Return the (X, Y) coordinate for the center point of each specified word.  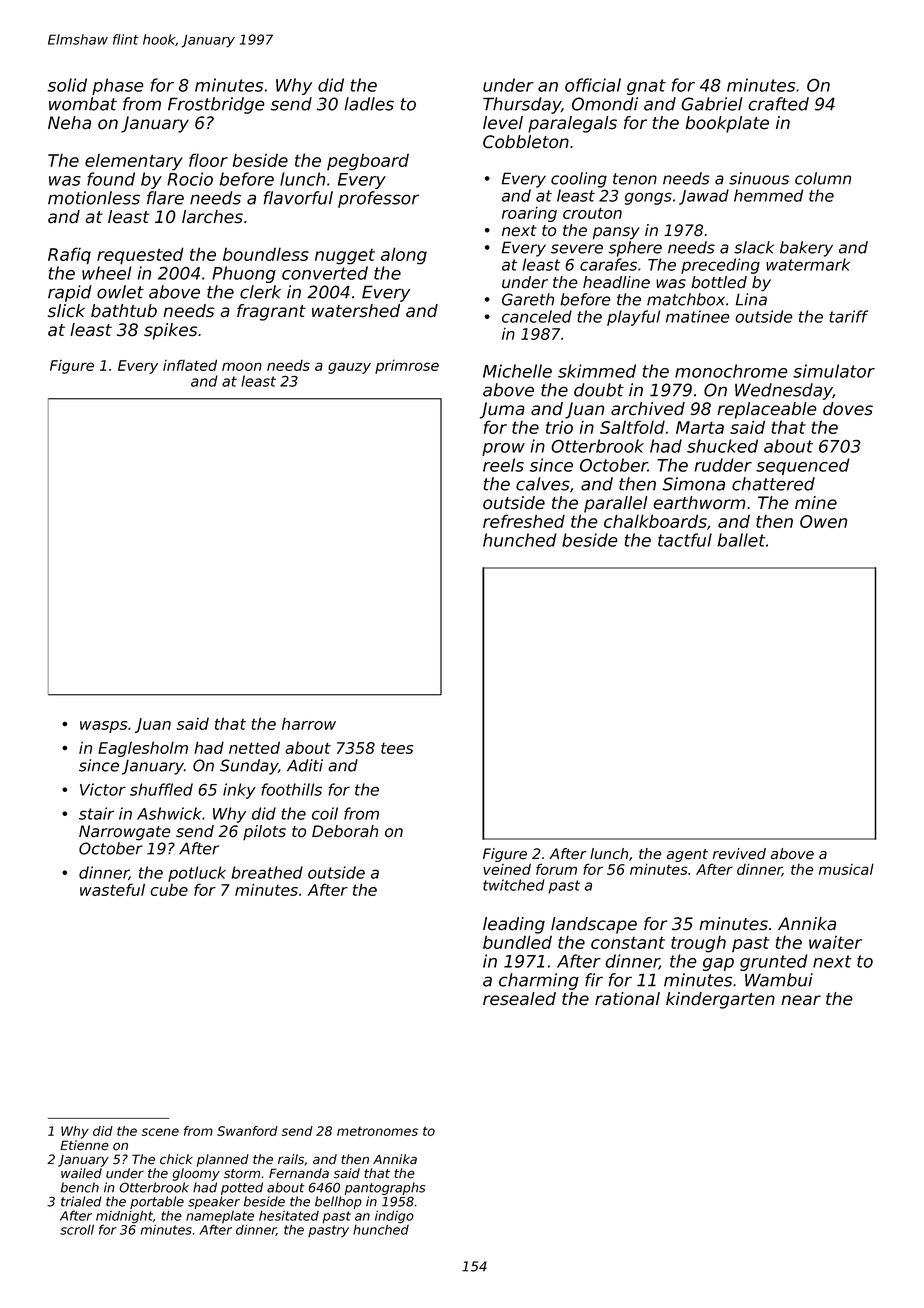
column (823, 178)
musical (846, 869)
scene (160, 1132)
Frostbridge (216, 105)
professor (378, 199)
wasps (103, 727)
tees (397, 748)
